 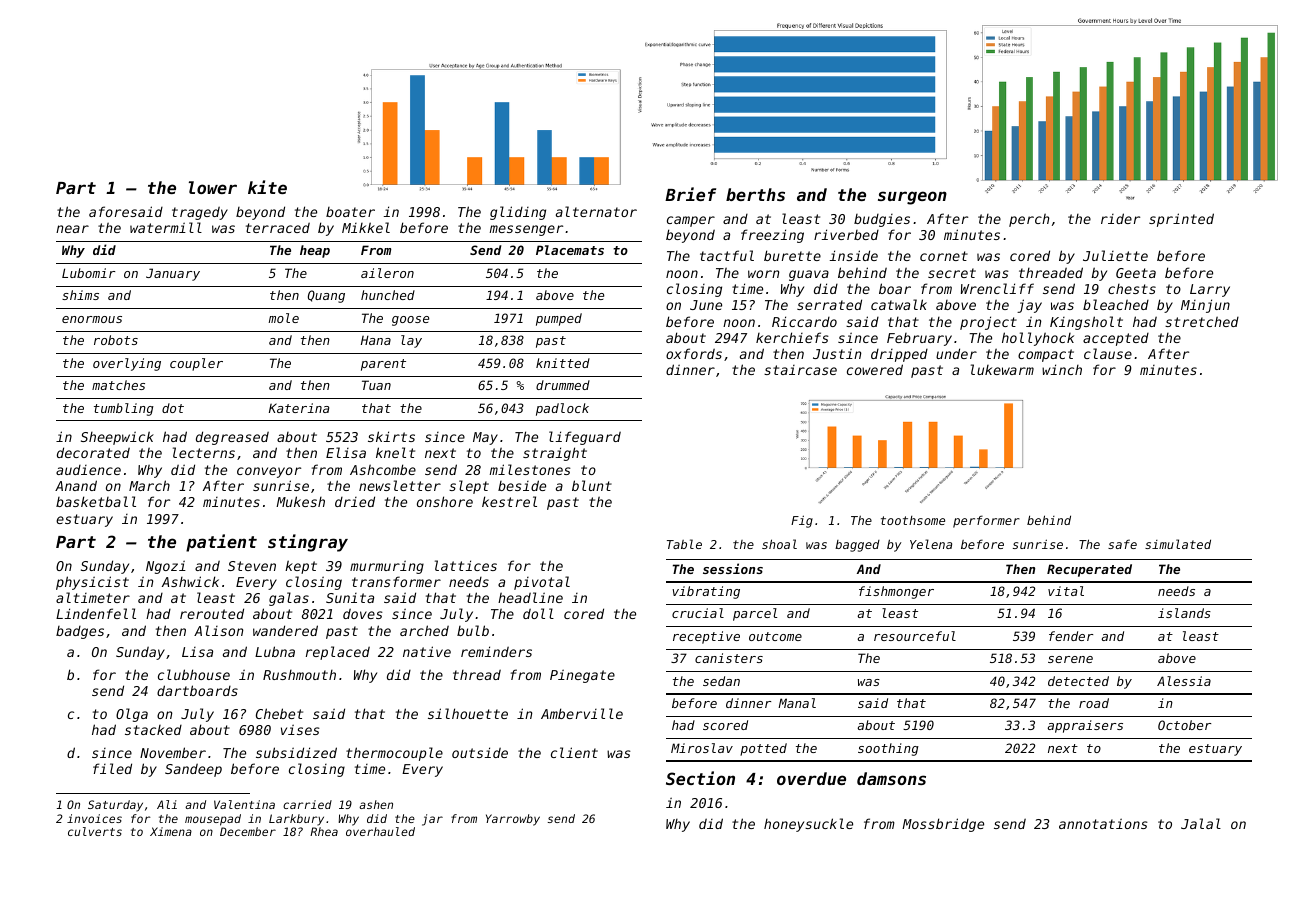 What do you see at coordinates (112, 768) in the screenshot?
I see `filed` at bounding box center [112, 768].
